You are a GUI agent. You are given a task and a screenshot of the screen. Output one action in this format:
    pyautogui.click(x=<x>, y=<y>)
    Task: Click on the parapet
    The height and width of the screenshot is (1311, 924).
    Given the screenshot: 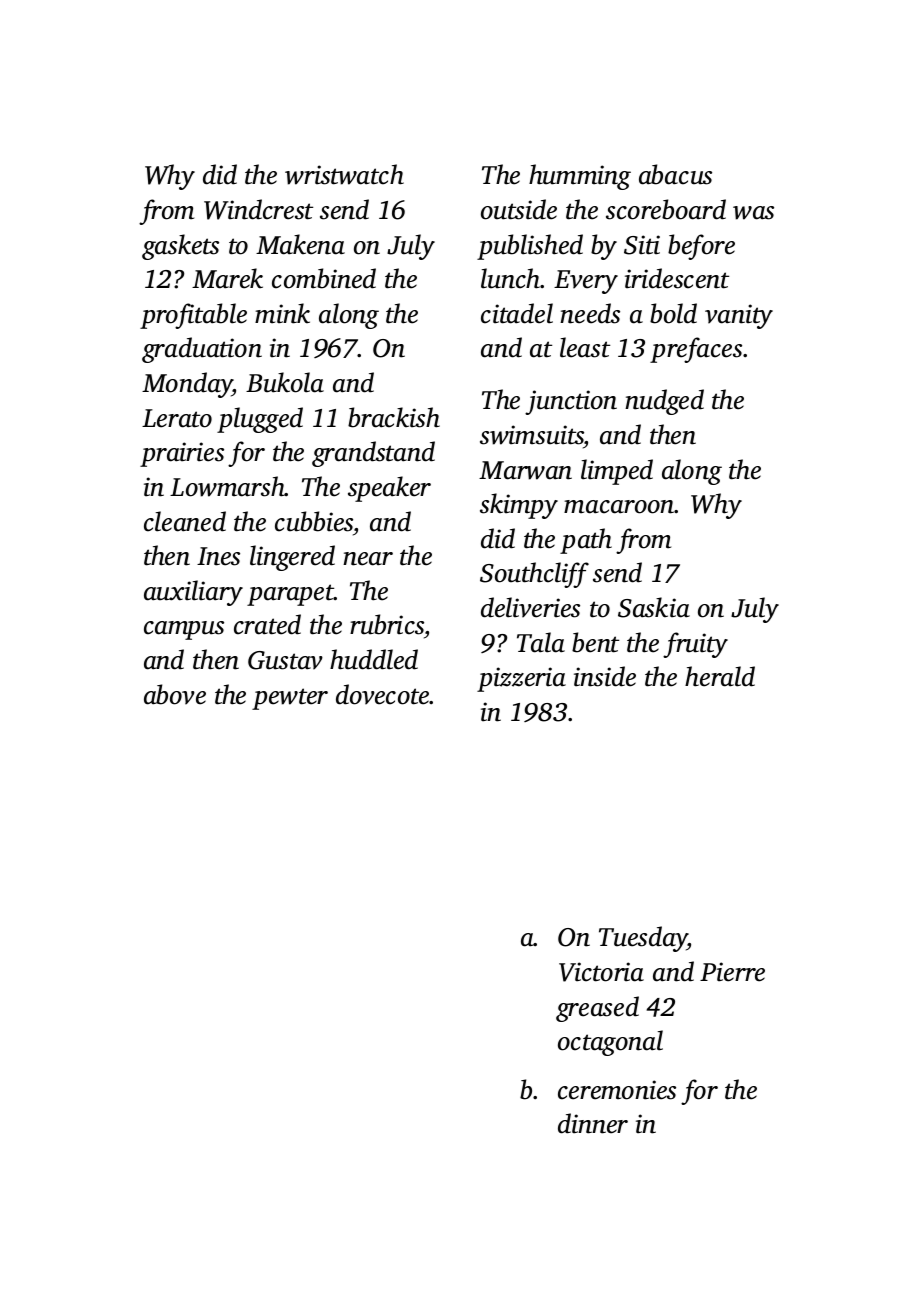 What is the action you would take?
    pyautogui.click(x=290, y=595)
